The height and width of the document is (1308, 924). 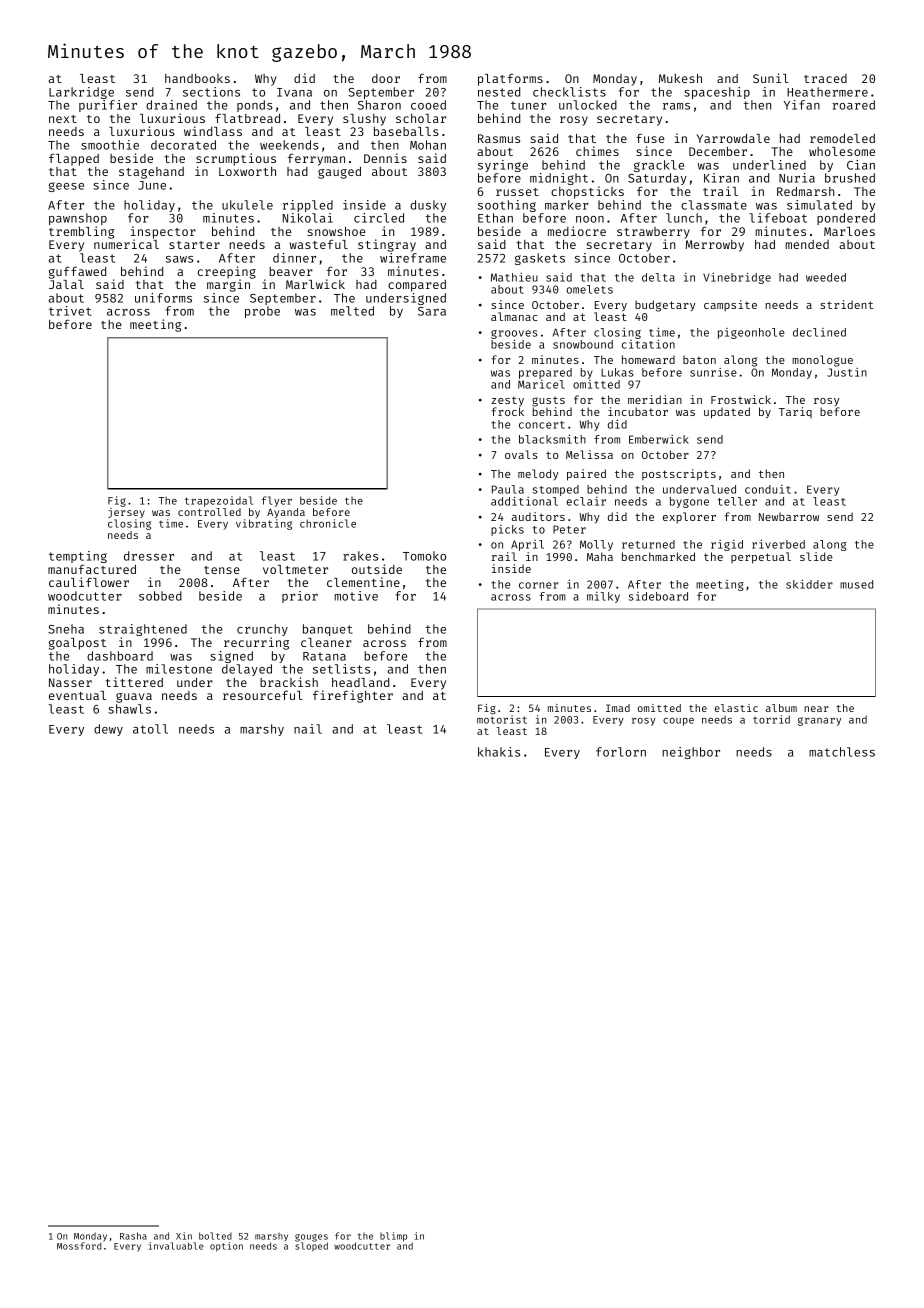 I want to click on dusky, so click(x=428, y=206).
